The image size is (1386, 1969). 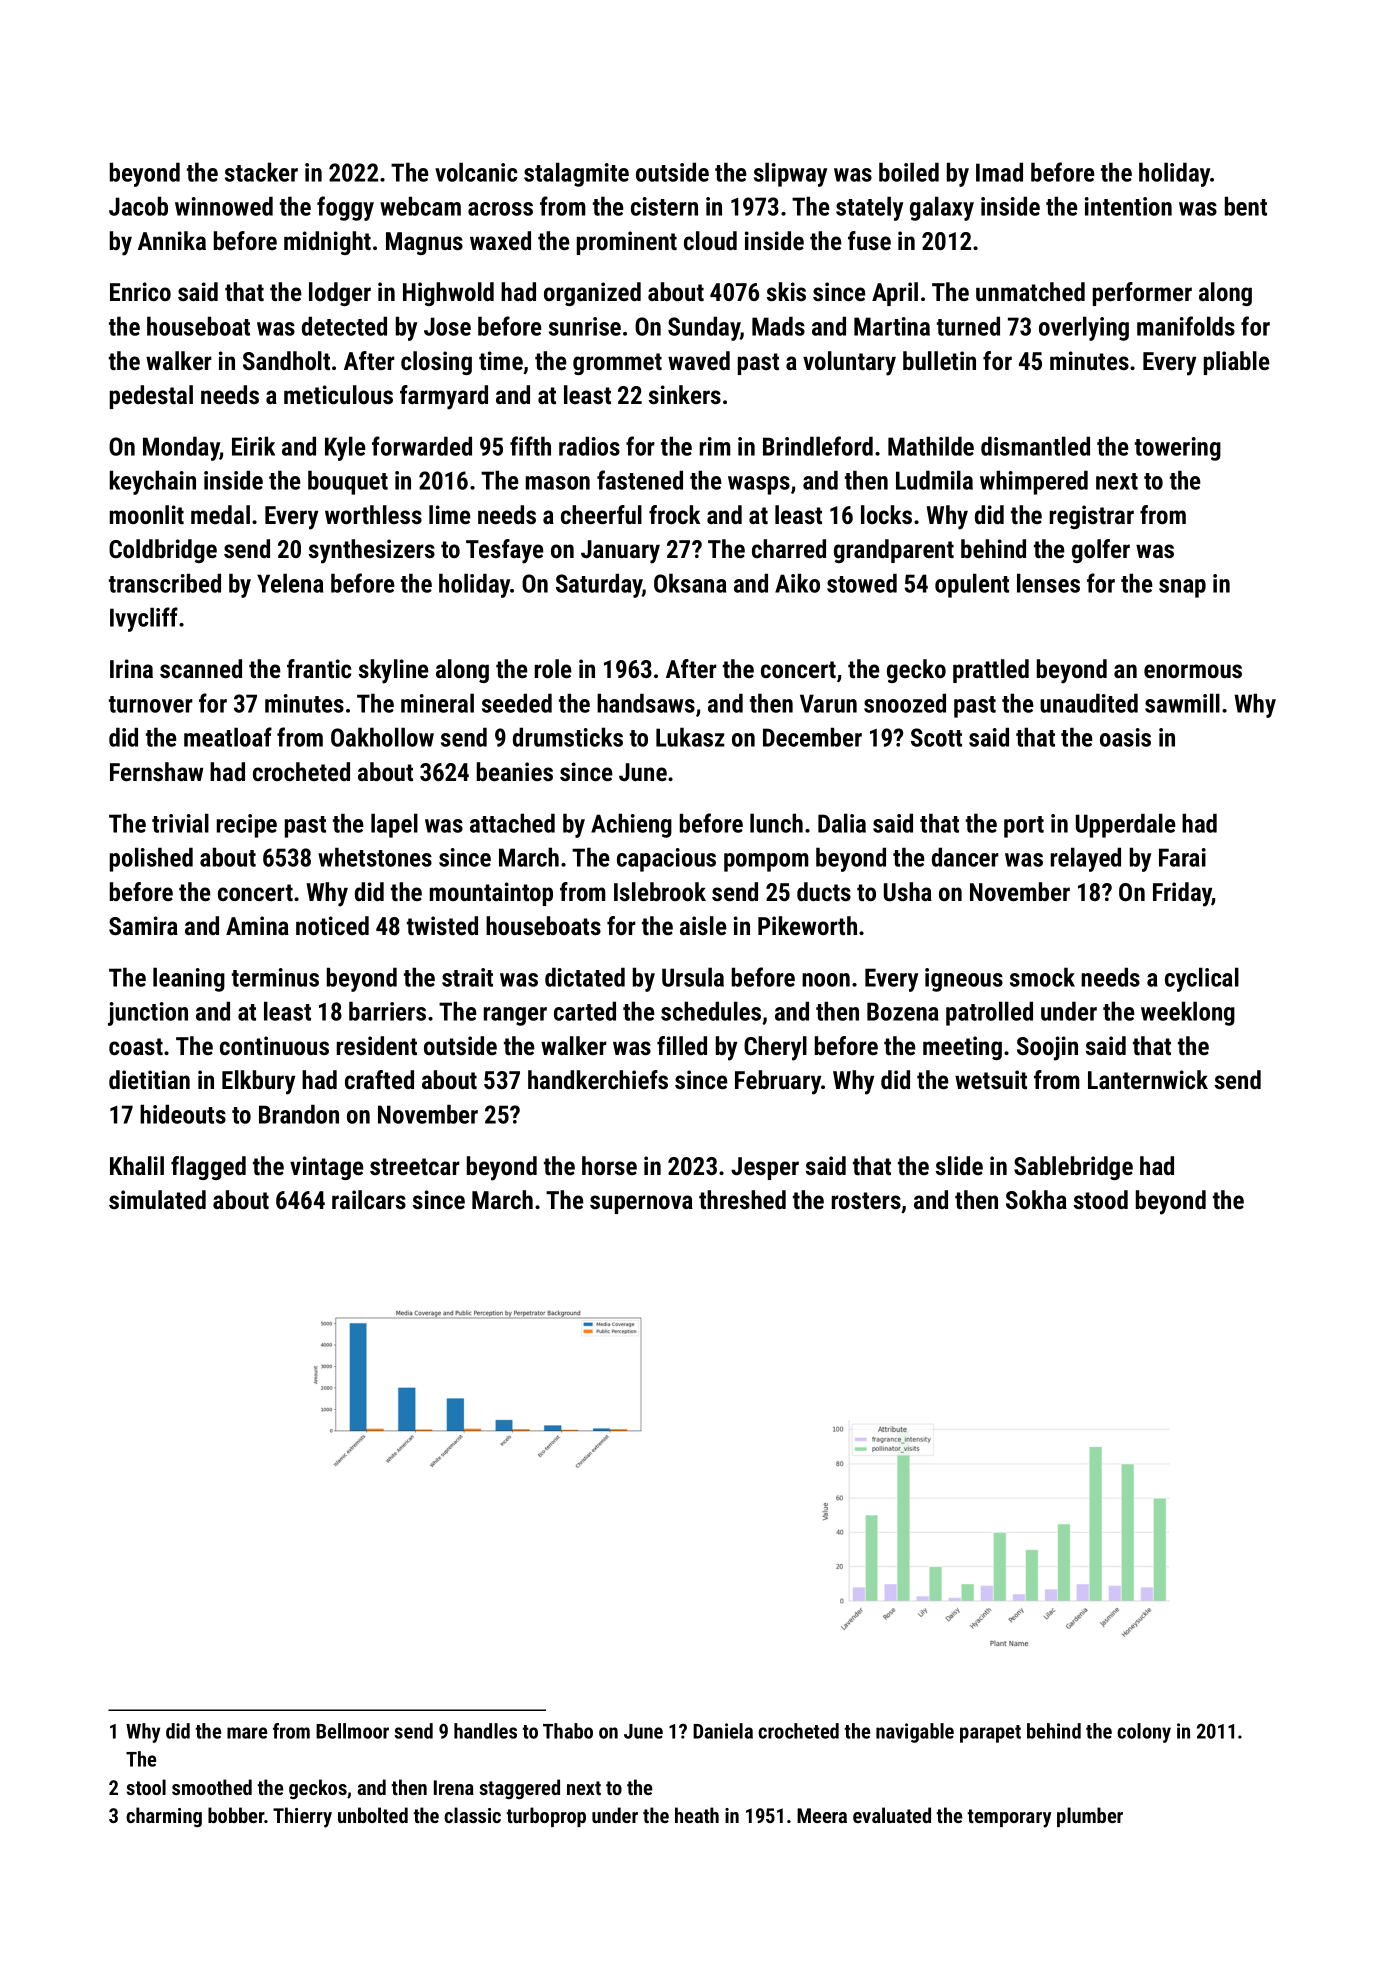 I want to click on Eirik, so click(x=253, y=446).
